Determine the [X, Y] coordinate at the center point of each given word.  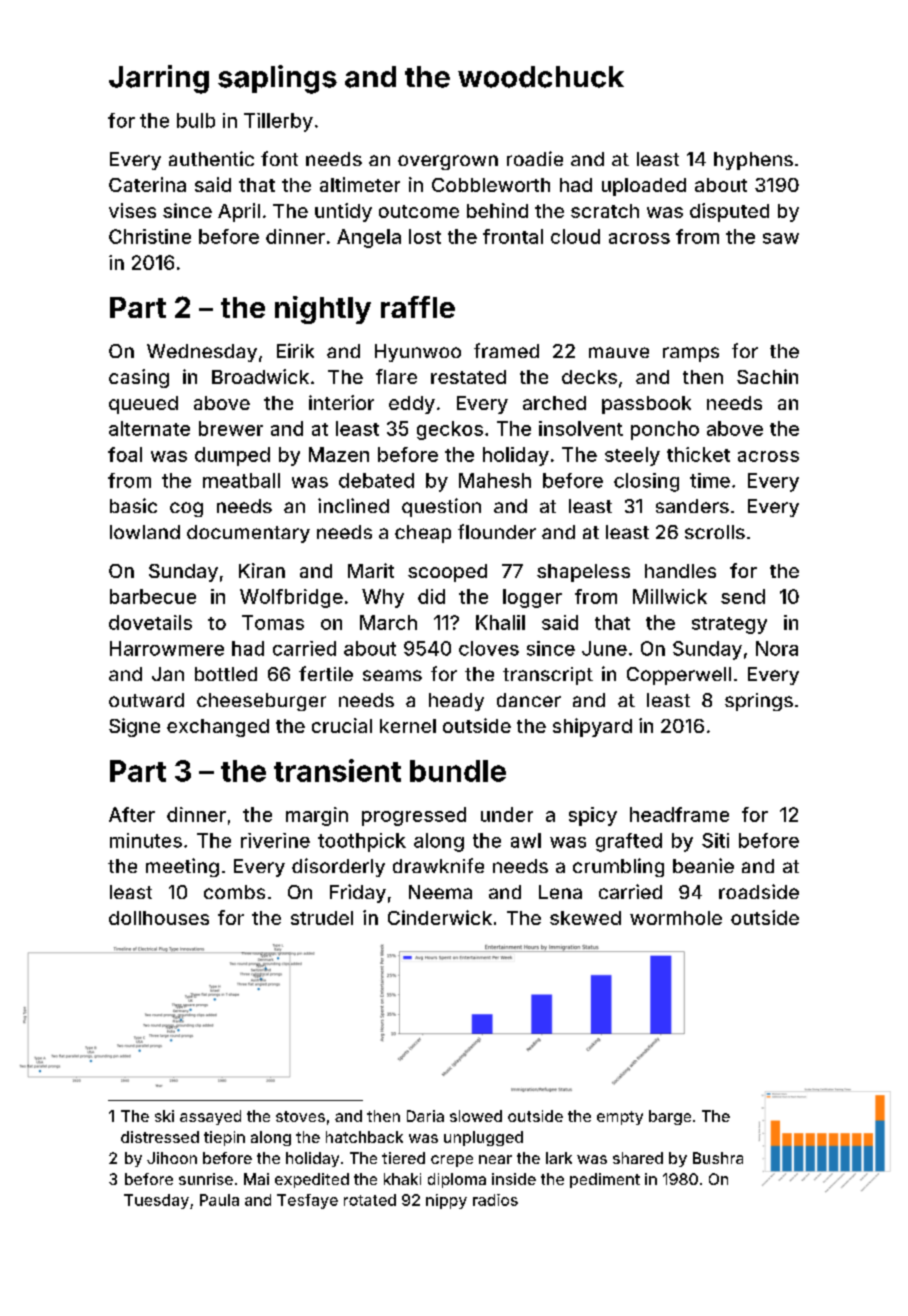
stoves [300, 1116]
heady [456, 702]
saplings [277, 79]
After [132, 814]
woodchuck [541, 77]
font [279, 158]
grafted [629, 842]
